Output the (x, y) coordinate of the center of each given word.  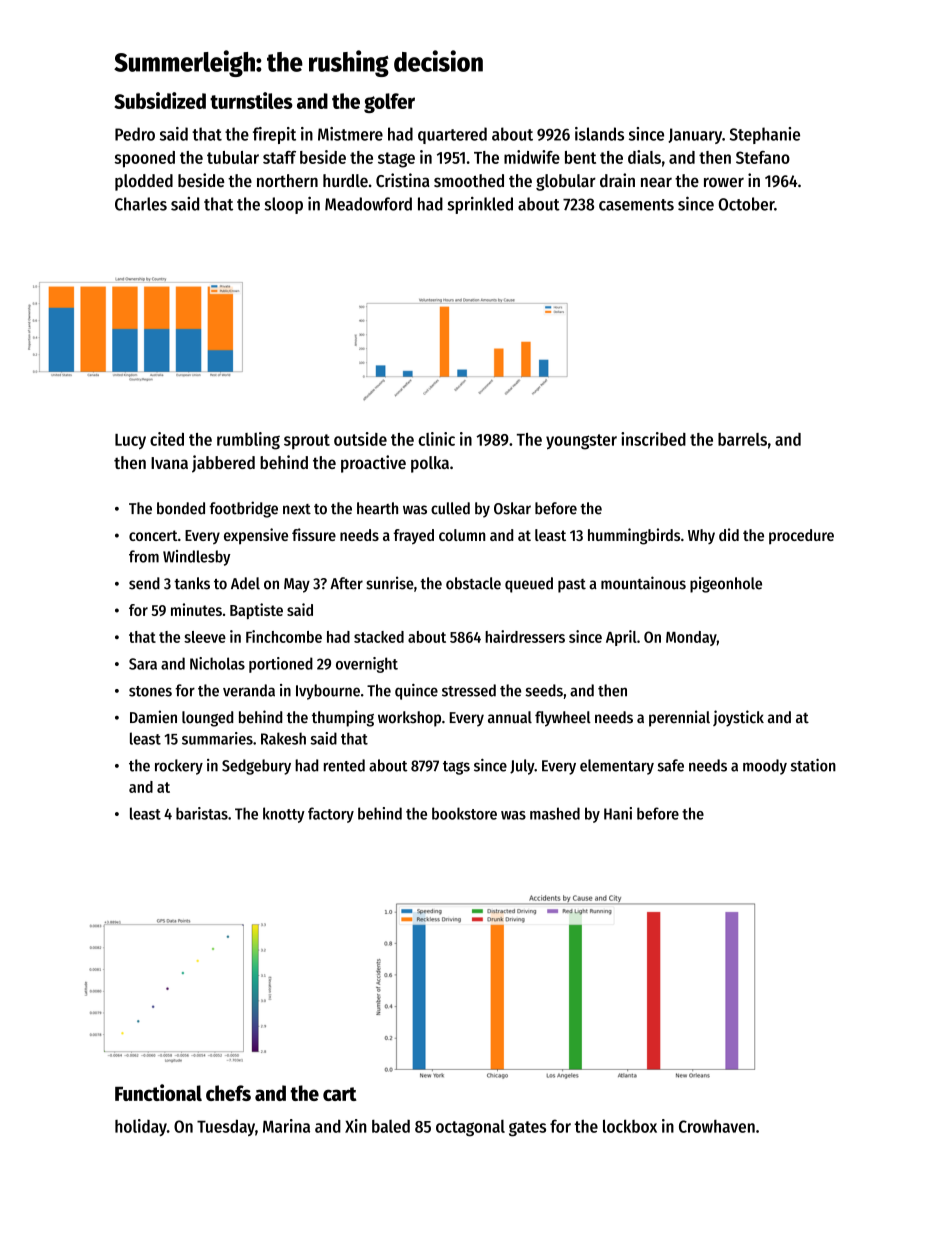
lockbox (630, 1126)
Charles (141, 204)
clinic (436, 439)
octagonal (470, 1128)
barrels (742, 439)
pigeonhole (726, 584)
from (144, 556)
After (346, 583)
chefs (228, 1093)
